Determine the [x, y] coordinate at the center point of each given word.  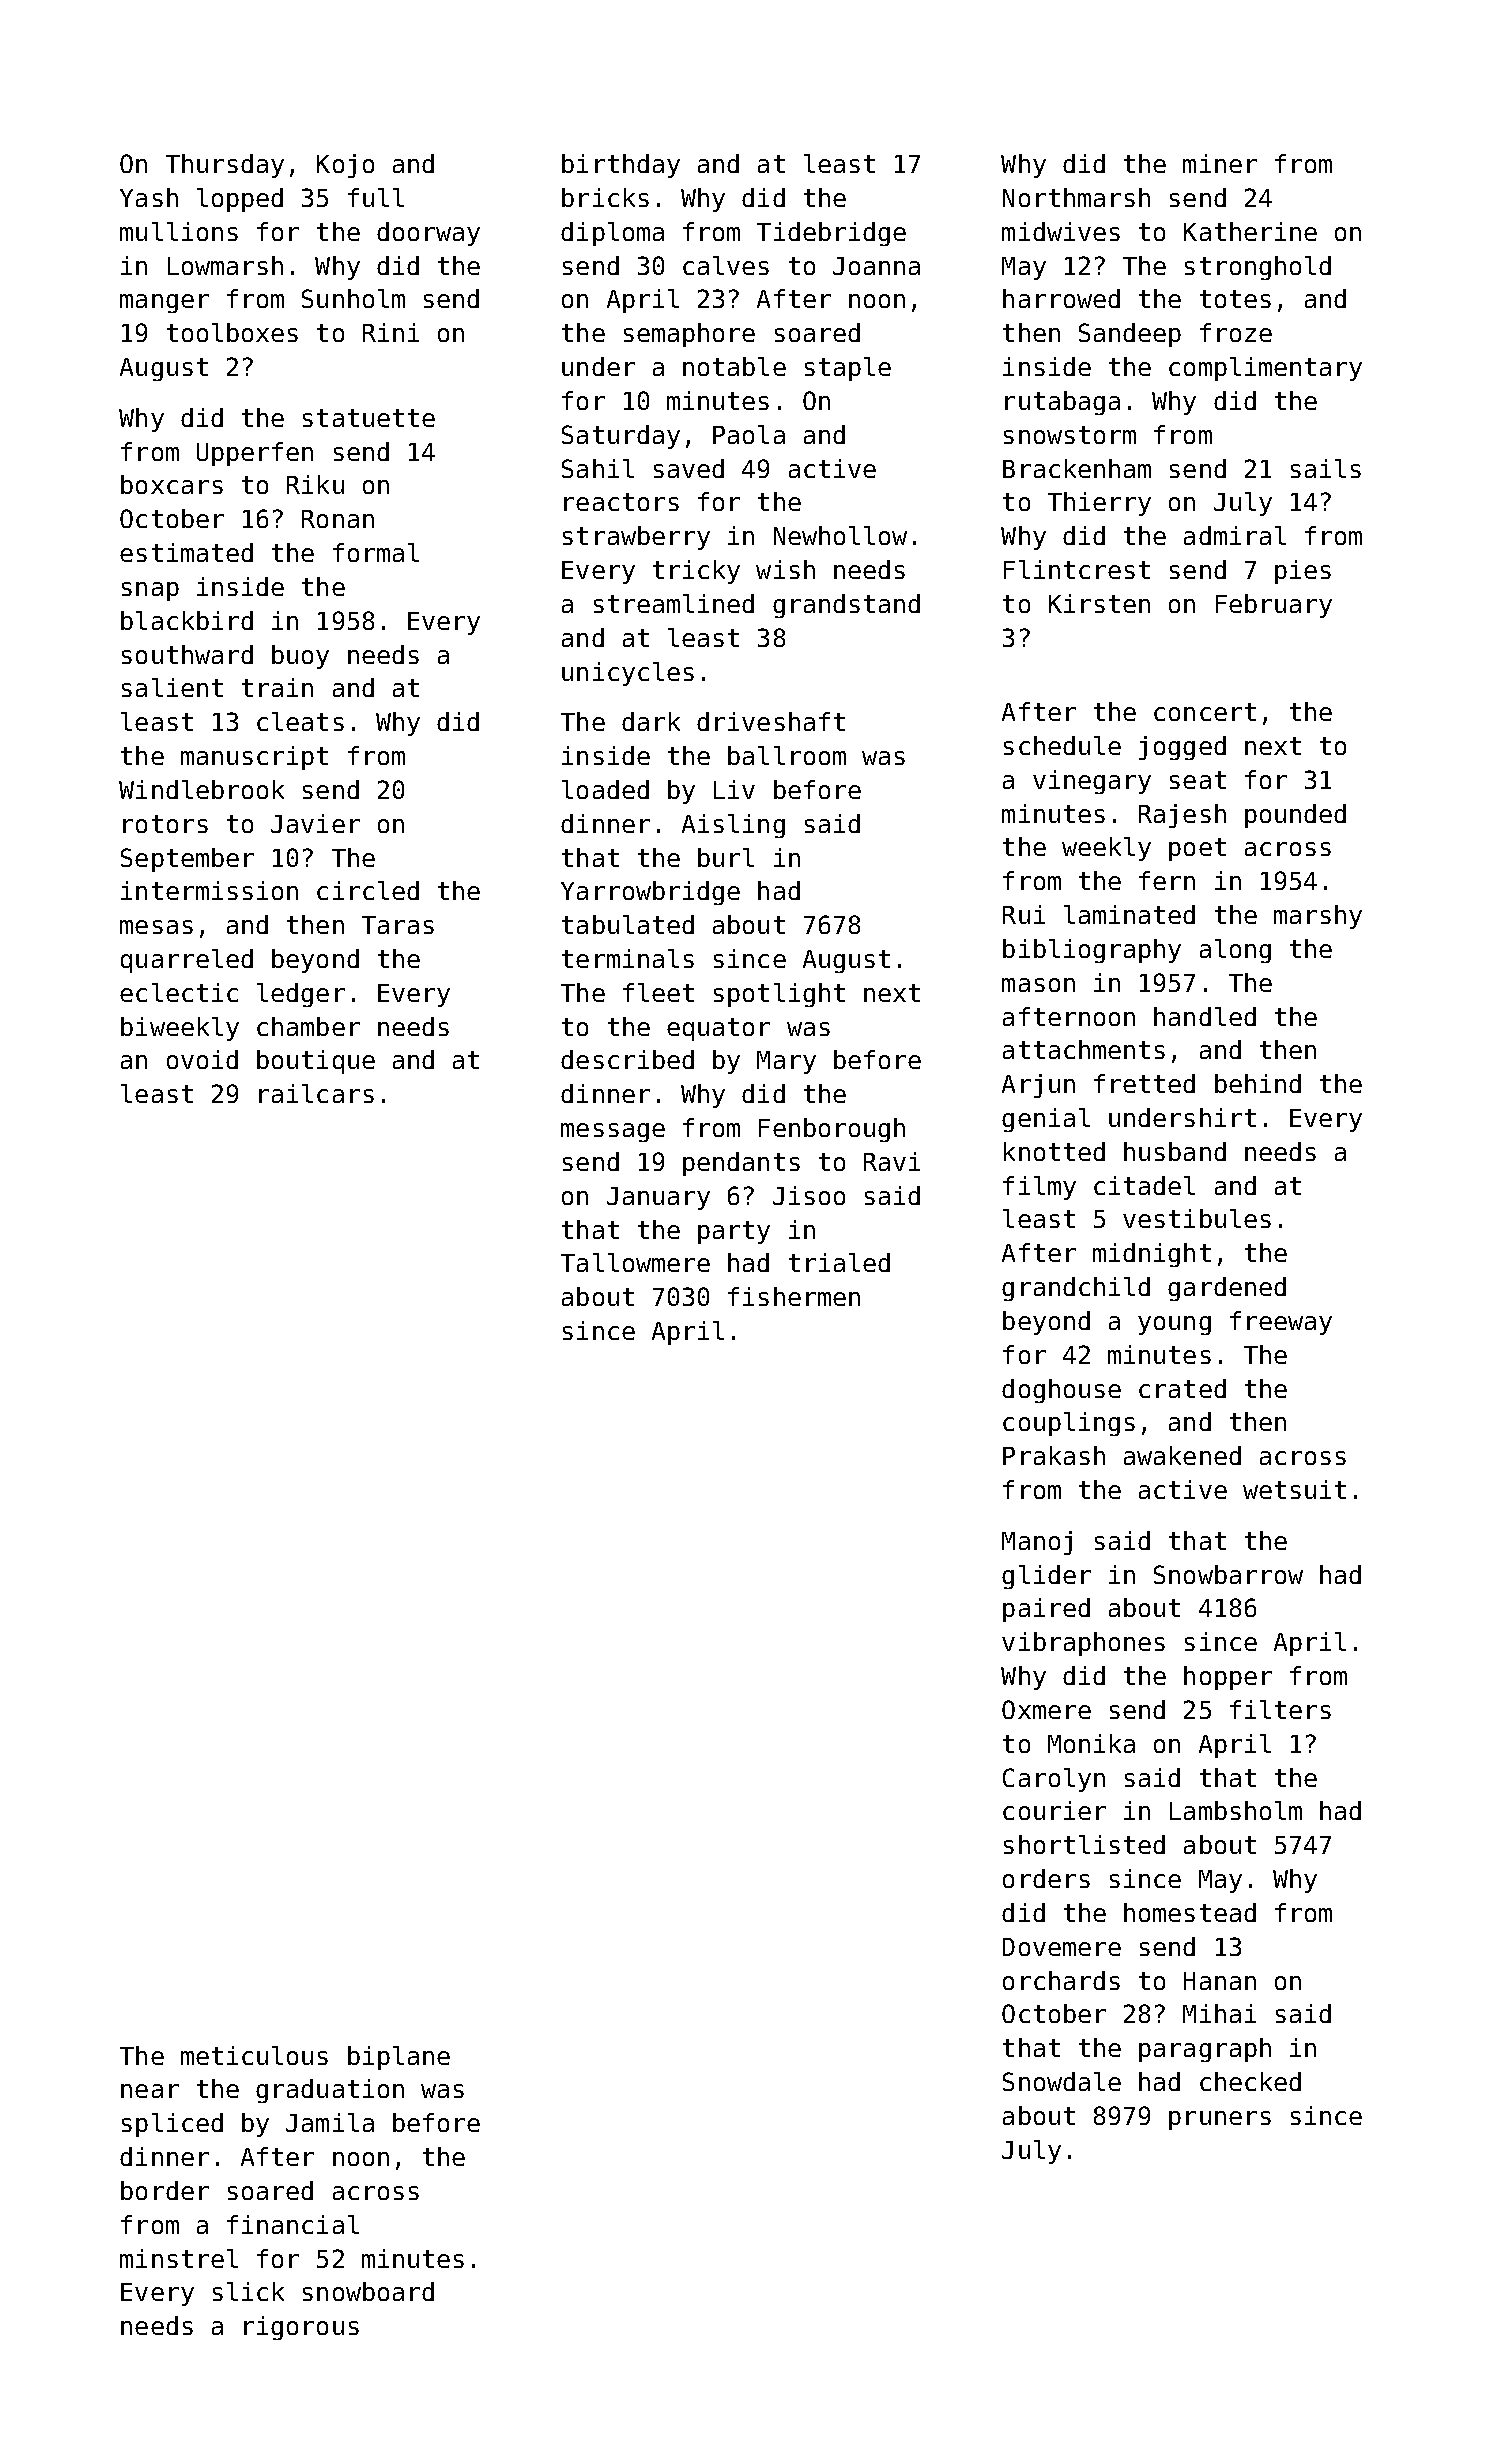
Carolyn [1054, 1780]
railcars [316, 1093]
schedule [1062, 745]
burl [726, 857]
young [1174, 1325]
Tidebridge [831, 234]
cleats [300, 721]
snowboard [368, 2291]
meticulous [254, 2055]
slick [248, 2291]
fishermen [794, 1296]
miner [1220, 163]
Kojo [345, 166]
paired [1046, 1610]
